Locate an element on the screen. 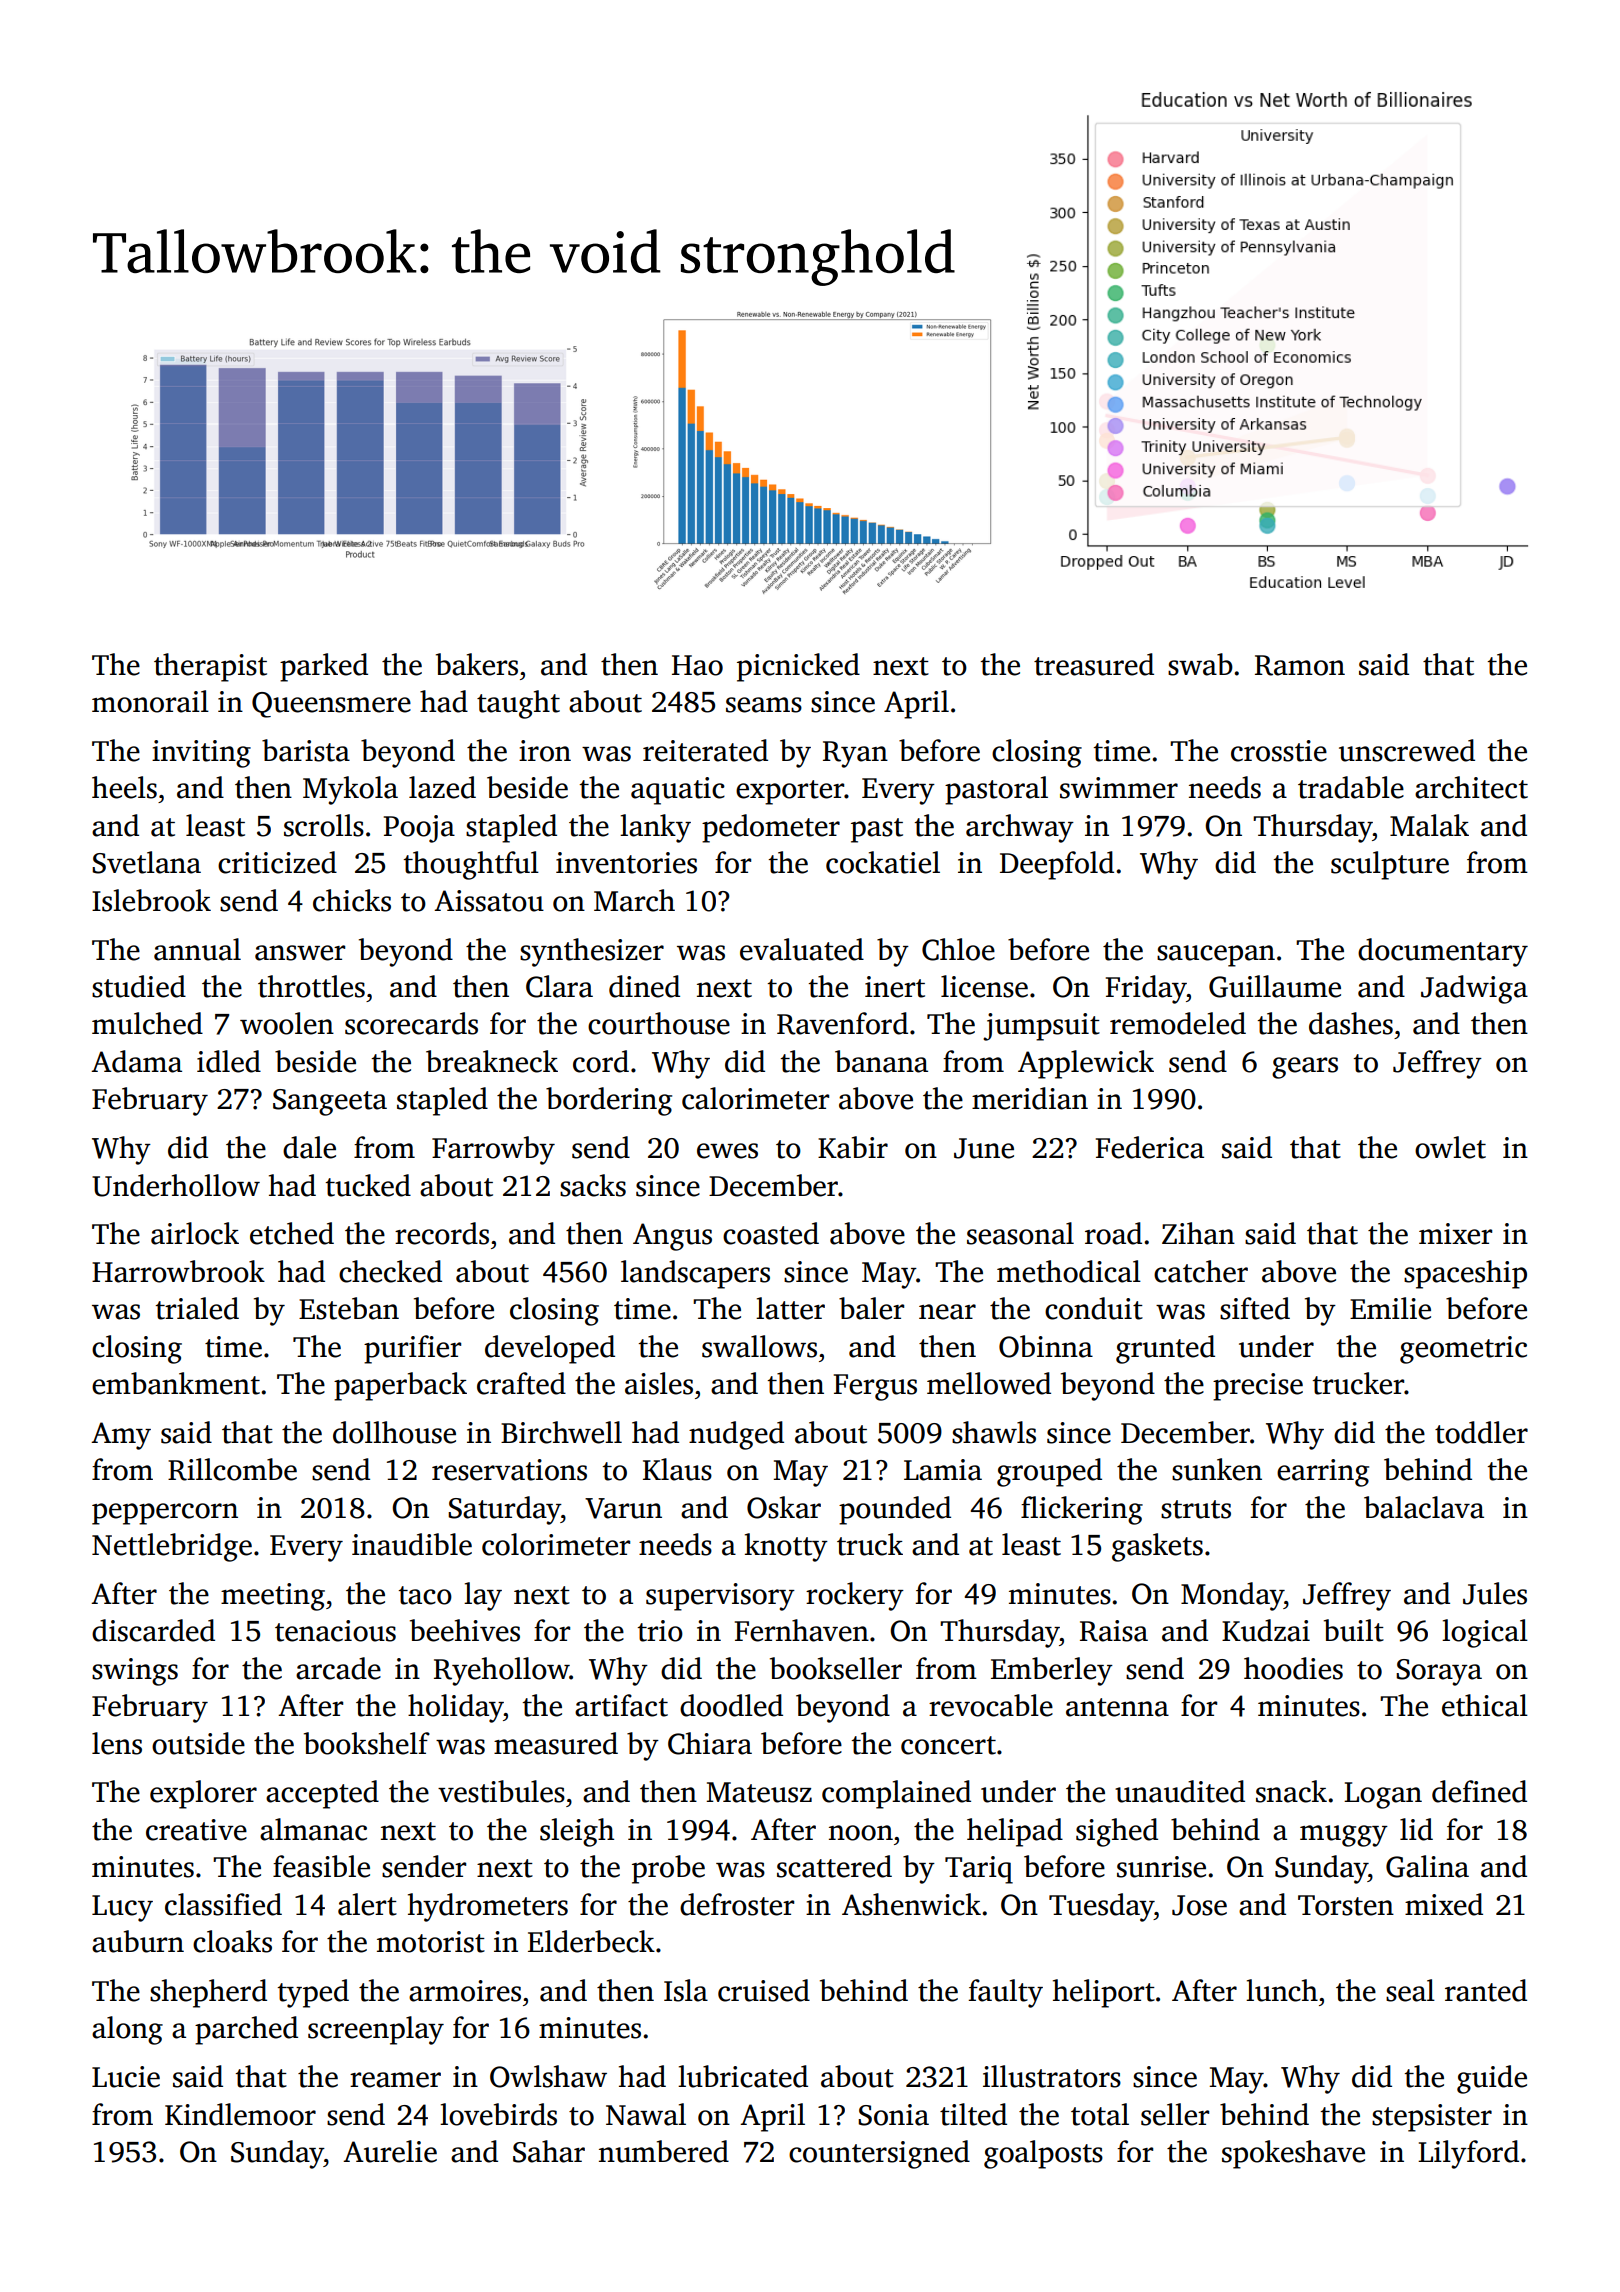  Lucie is located at coordinates (126, 2077).
